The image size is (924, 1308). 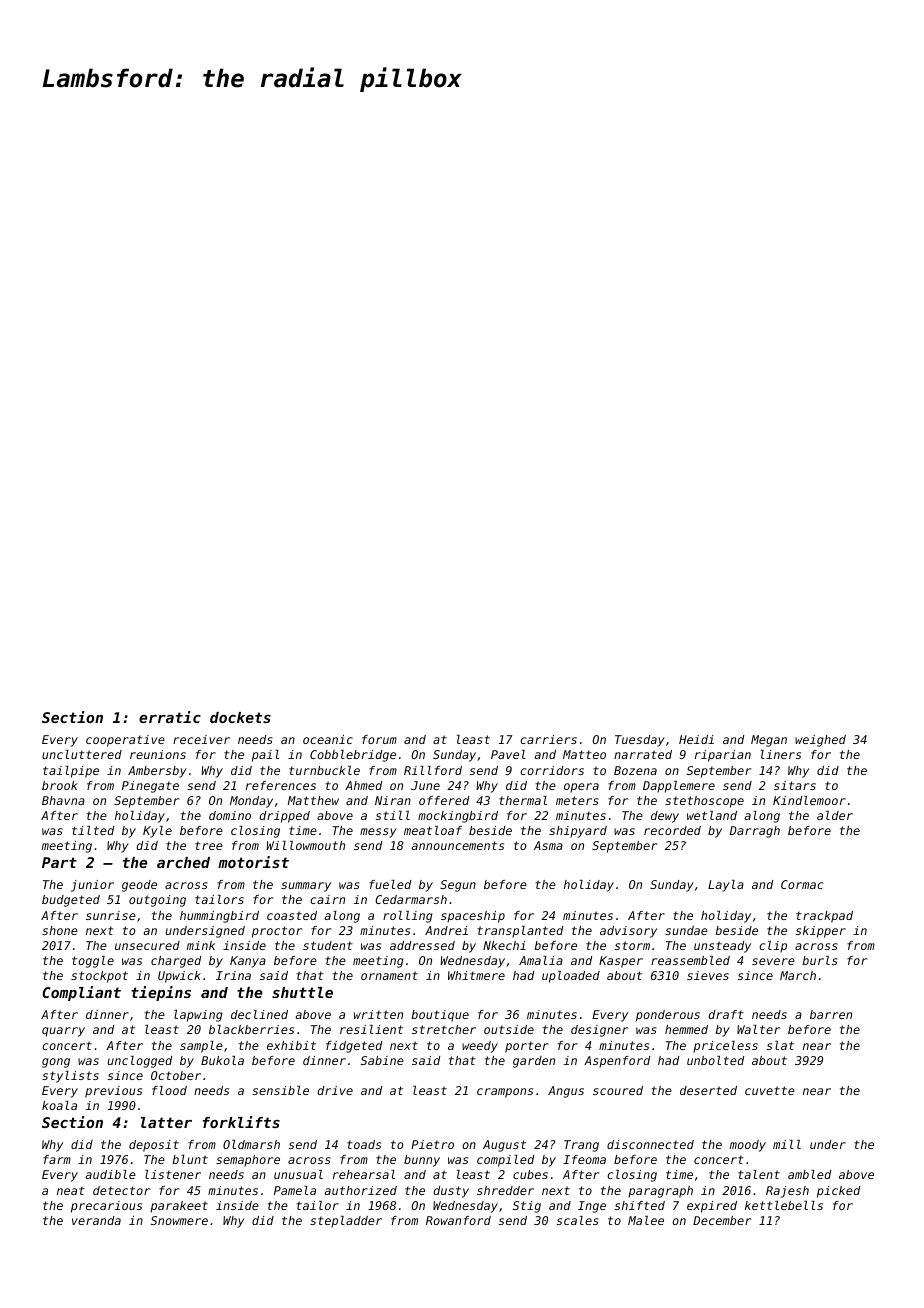 I want to click on clip, so click(x=773, y=947).
